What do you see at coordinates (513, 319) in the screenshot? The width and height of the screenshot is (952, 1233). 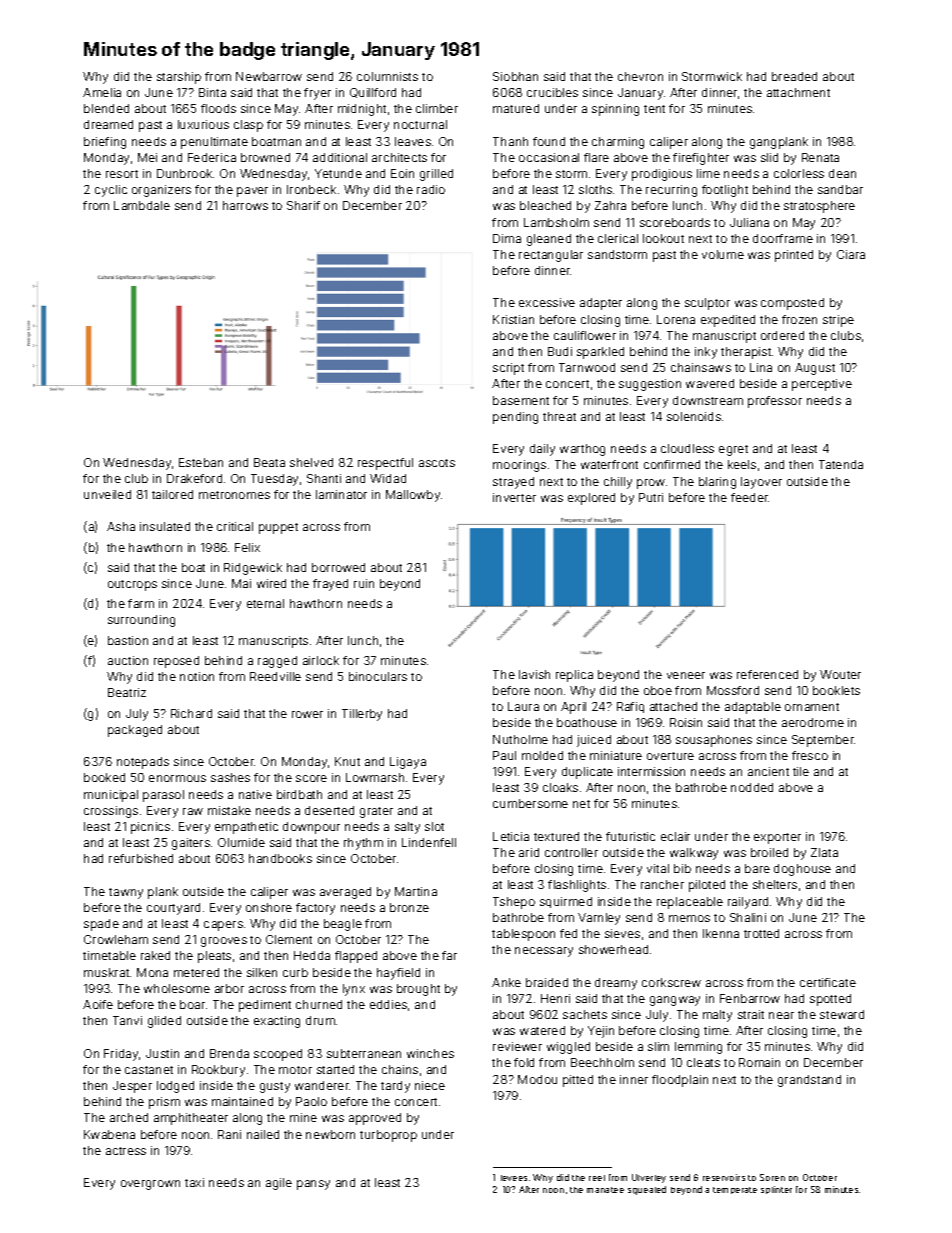 I see `Kristian` at bounding box center [513, 319].
